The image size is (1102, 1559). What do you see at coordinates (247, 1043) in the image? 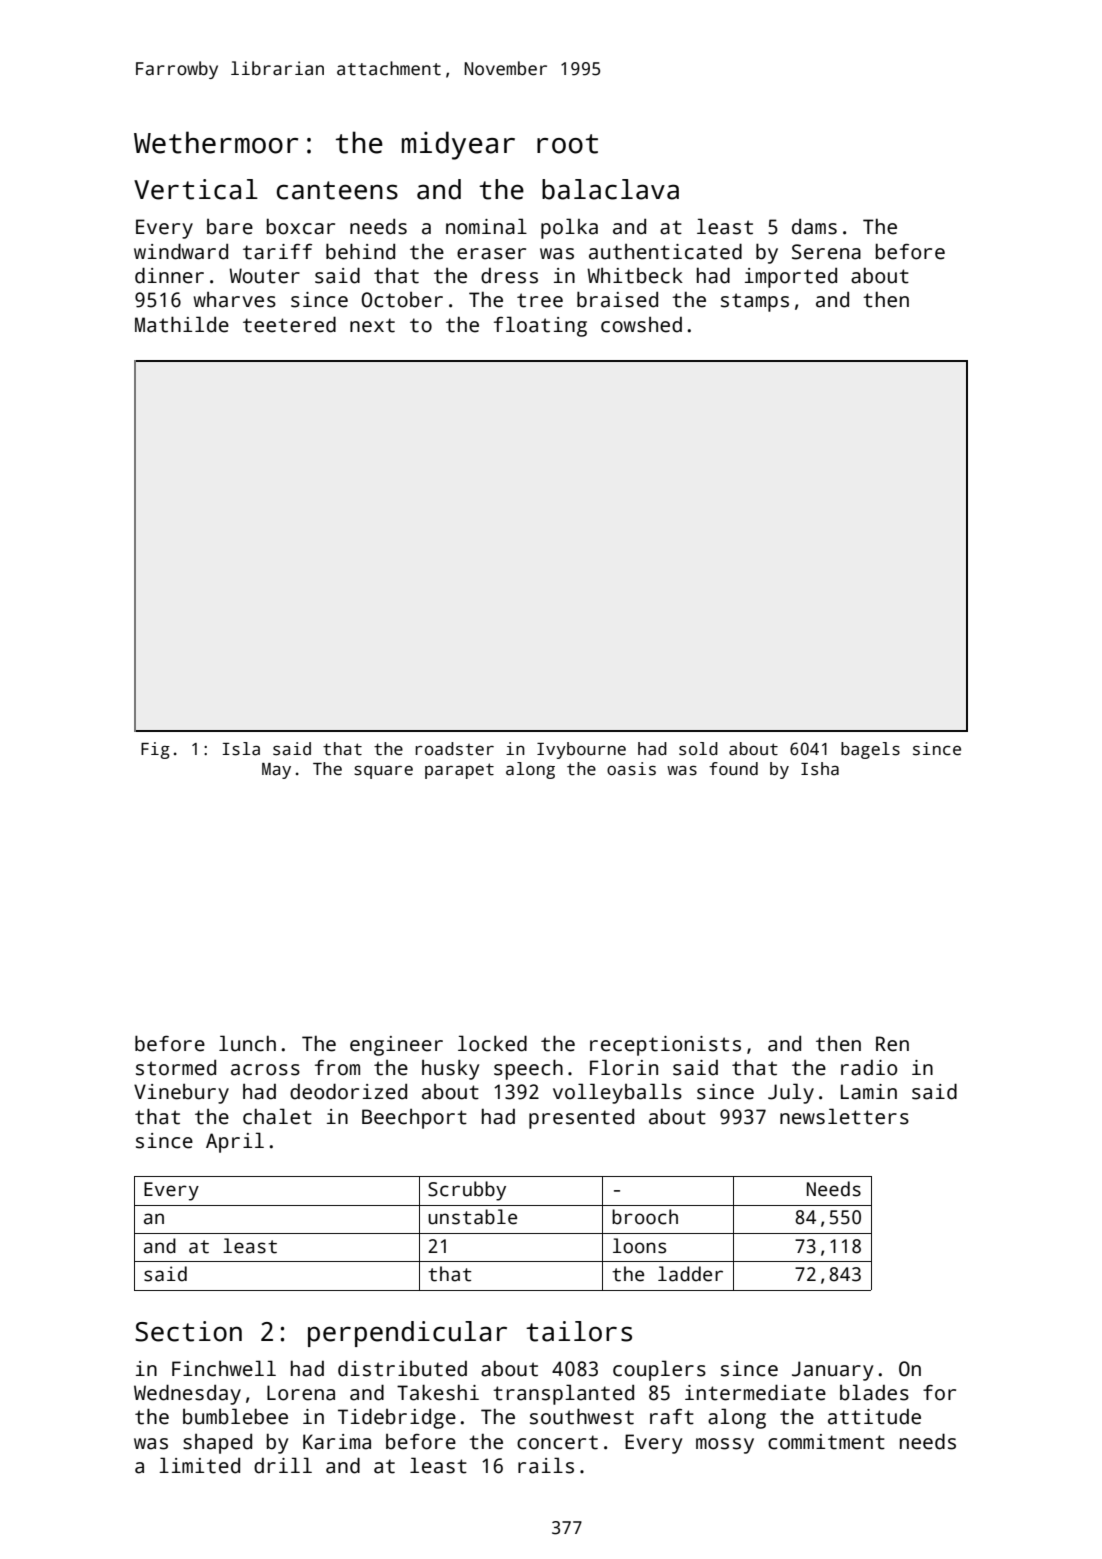
I see `lunch` at bounding box center [247, 1043].
